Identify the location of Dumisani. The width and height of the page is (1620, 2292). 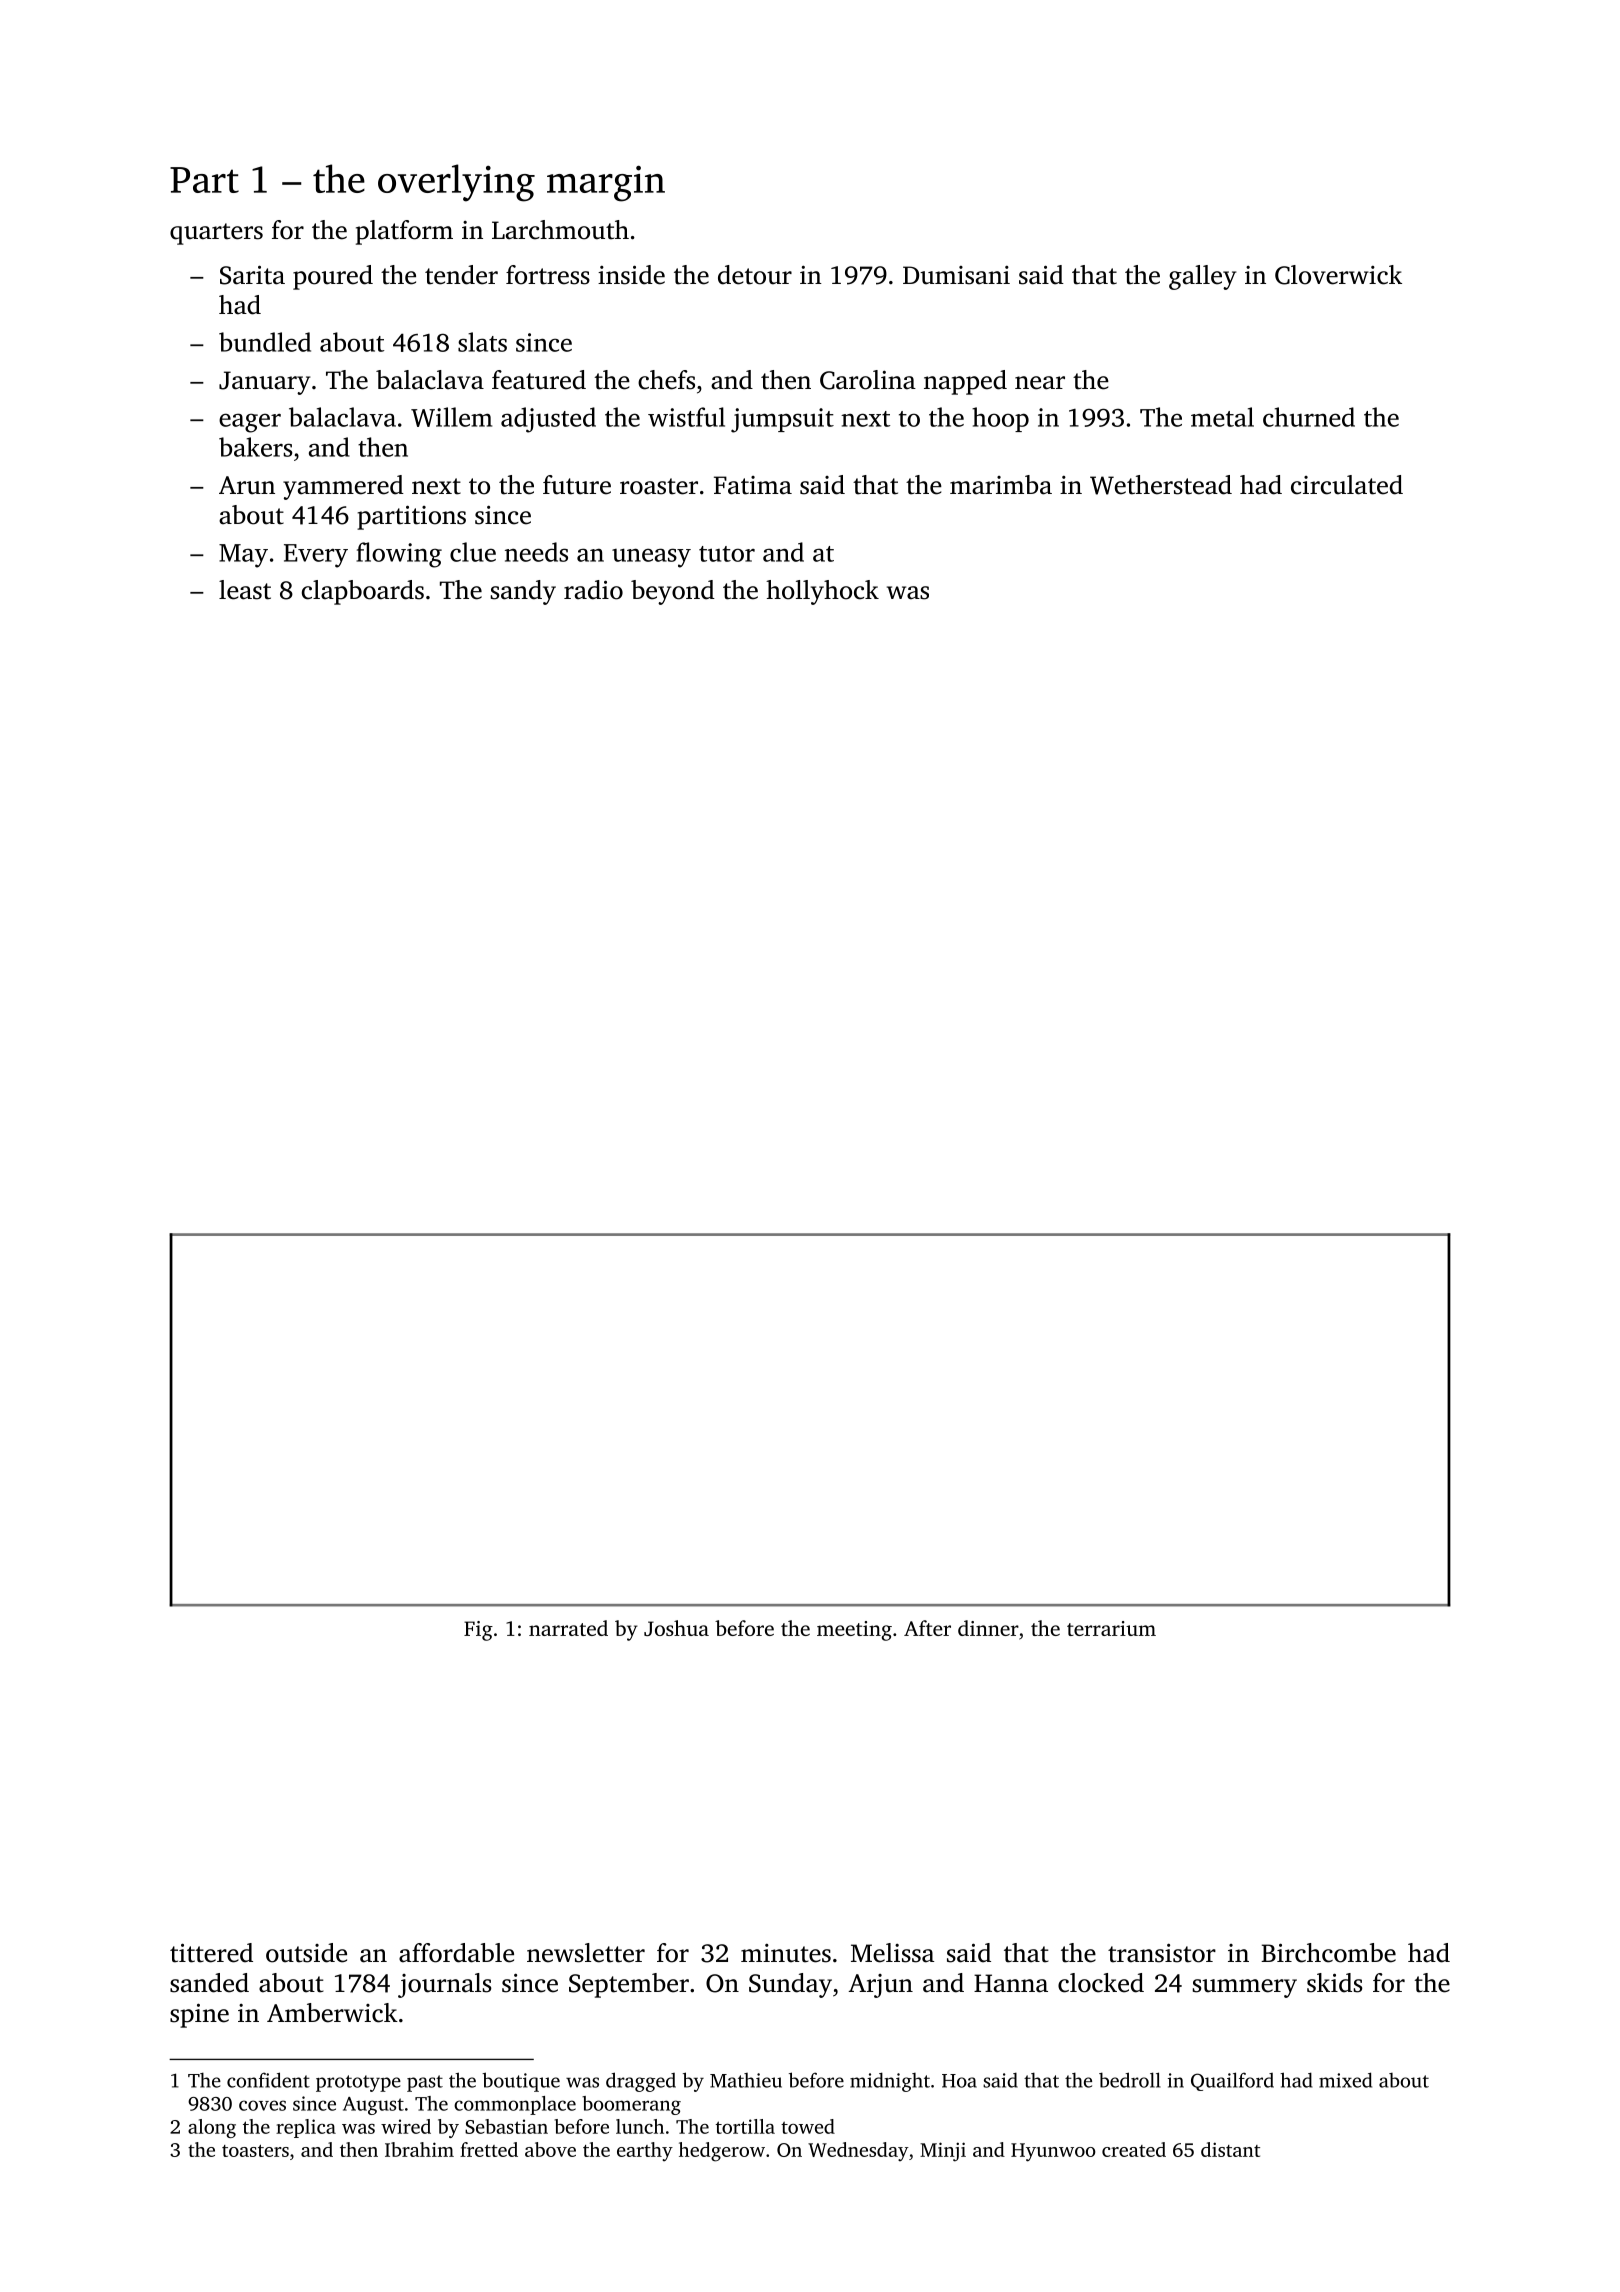
(956, 275).
